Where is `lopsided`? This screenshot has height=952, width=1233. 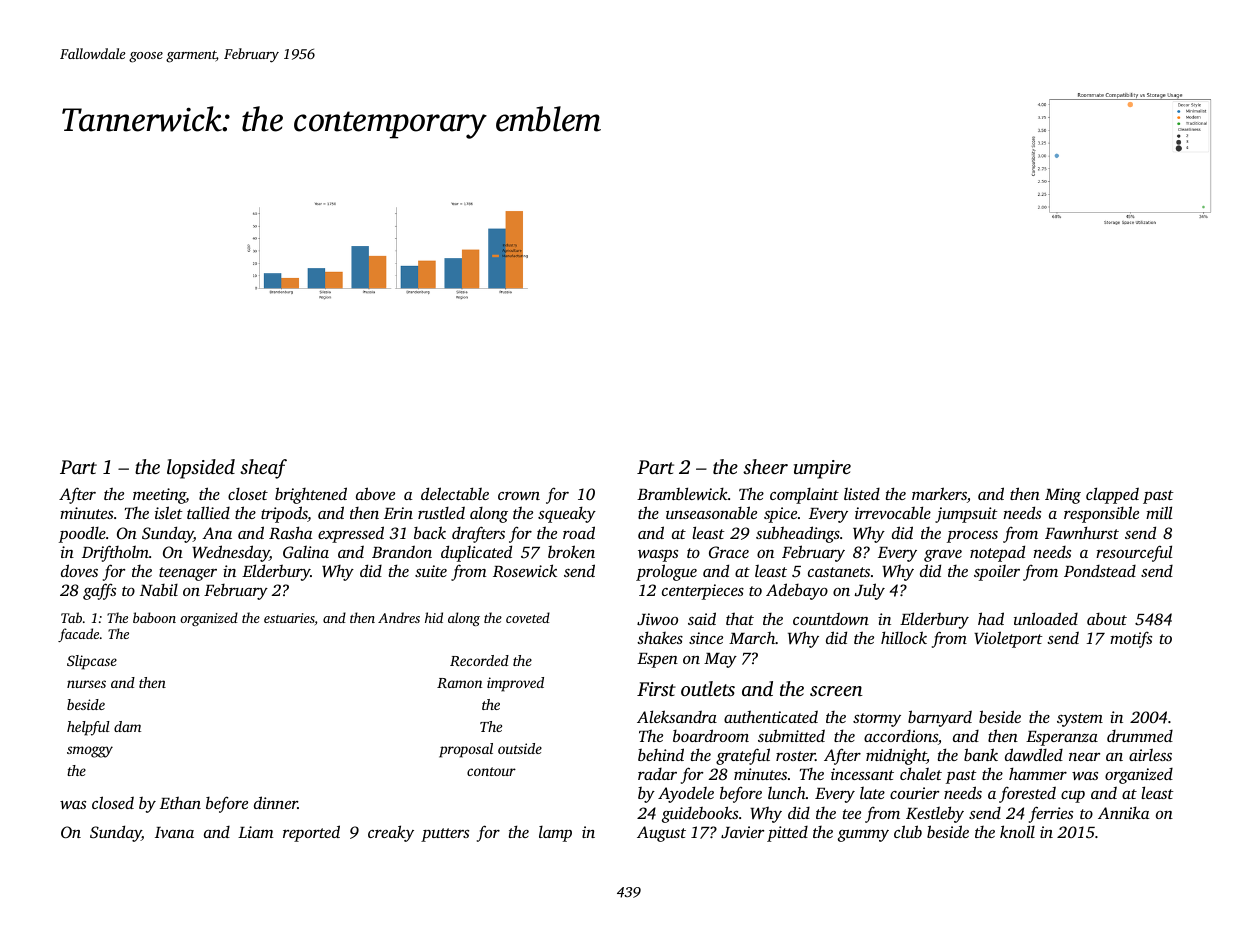 lopsided is located at coordinates (201, 469).
